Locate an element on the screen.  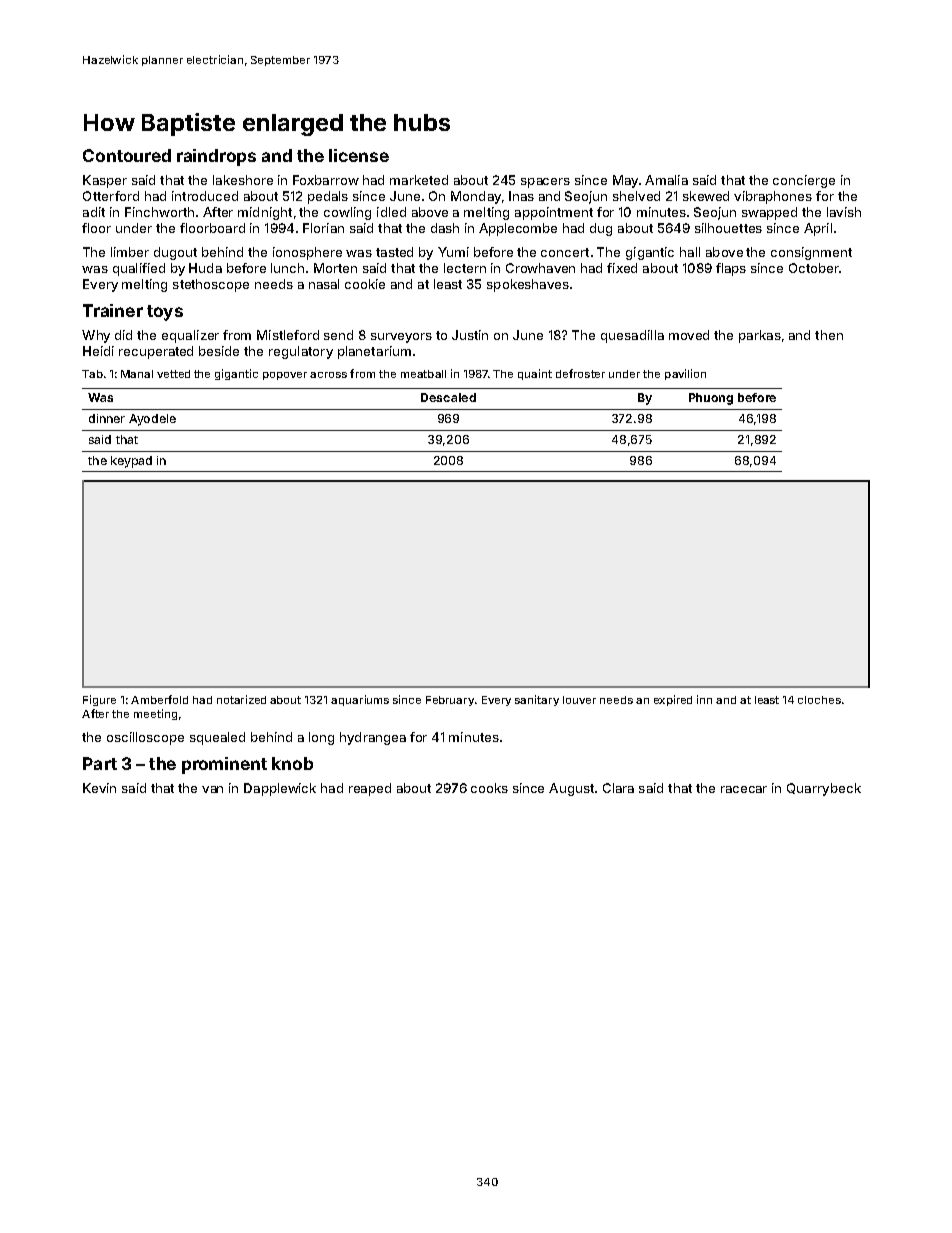
reaped is located at coordinates (370, 789).
